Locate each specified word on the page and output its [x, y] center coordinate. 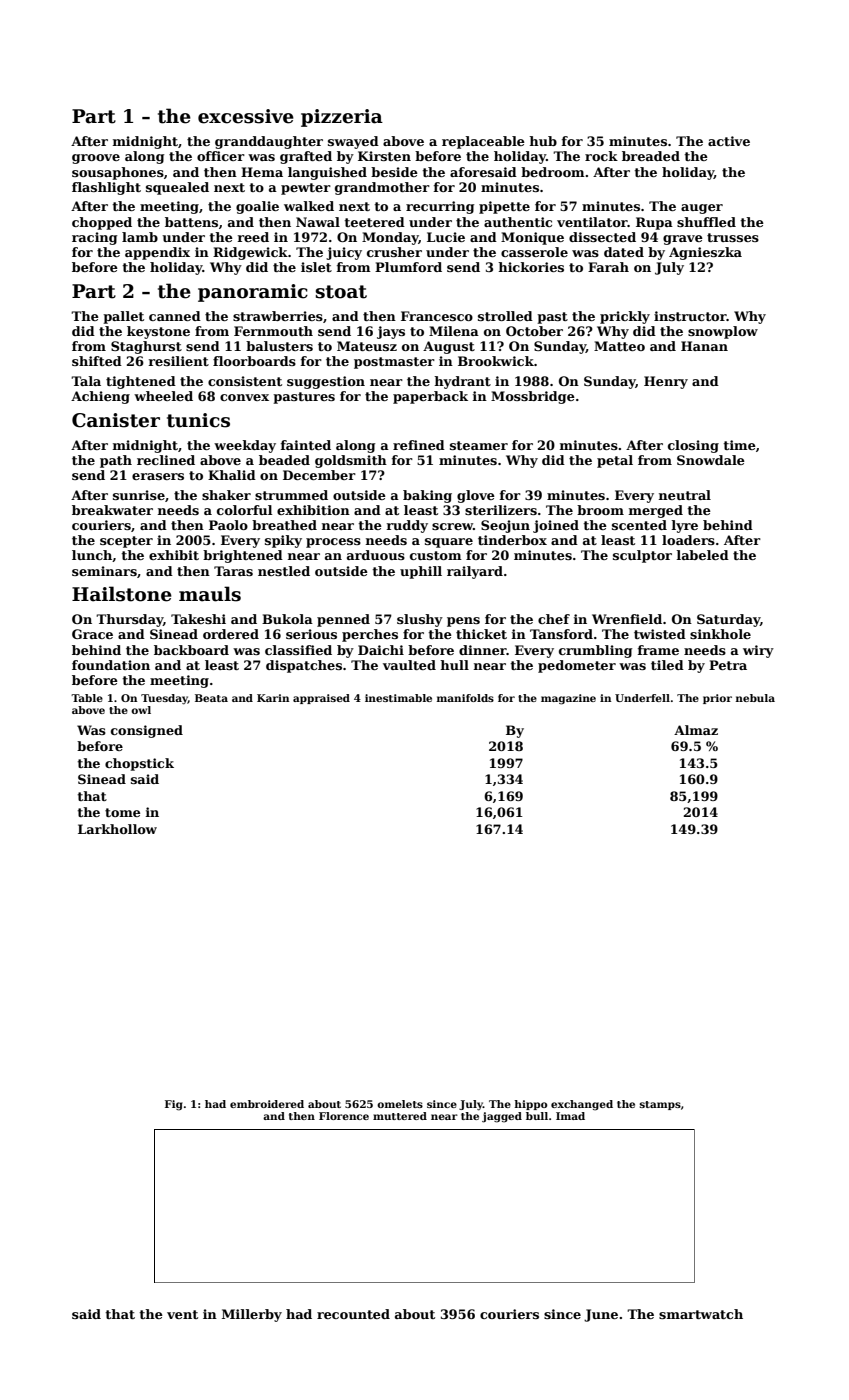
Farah [608, 267]
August [449, 347]
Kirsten [384, 156]
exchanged [582, 1105]
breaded [651, 156]
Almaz [696, 730]
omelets [400, 1104]
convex [244, 397]
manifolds [465, 698]
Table [87, 698]
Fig [174, 1105]
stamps [660, 1105]
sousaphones [118, 173]
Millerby [252, 1315]
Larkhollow [117, 829]
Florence [344, 1116]
